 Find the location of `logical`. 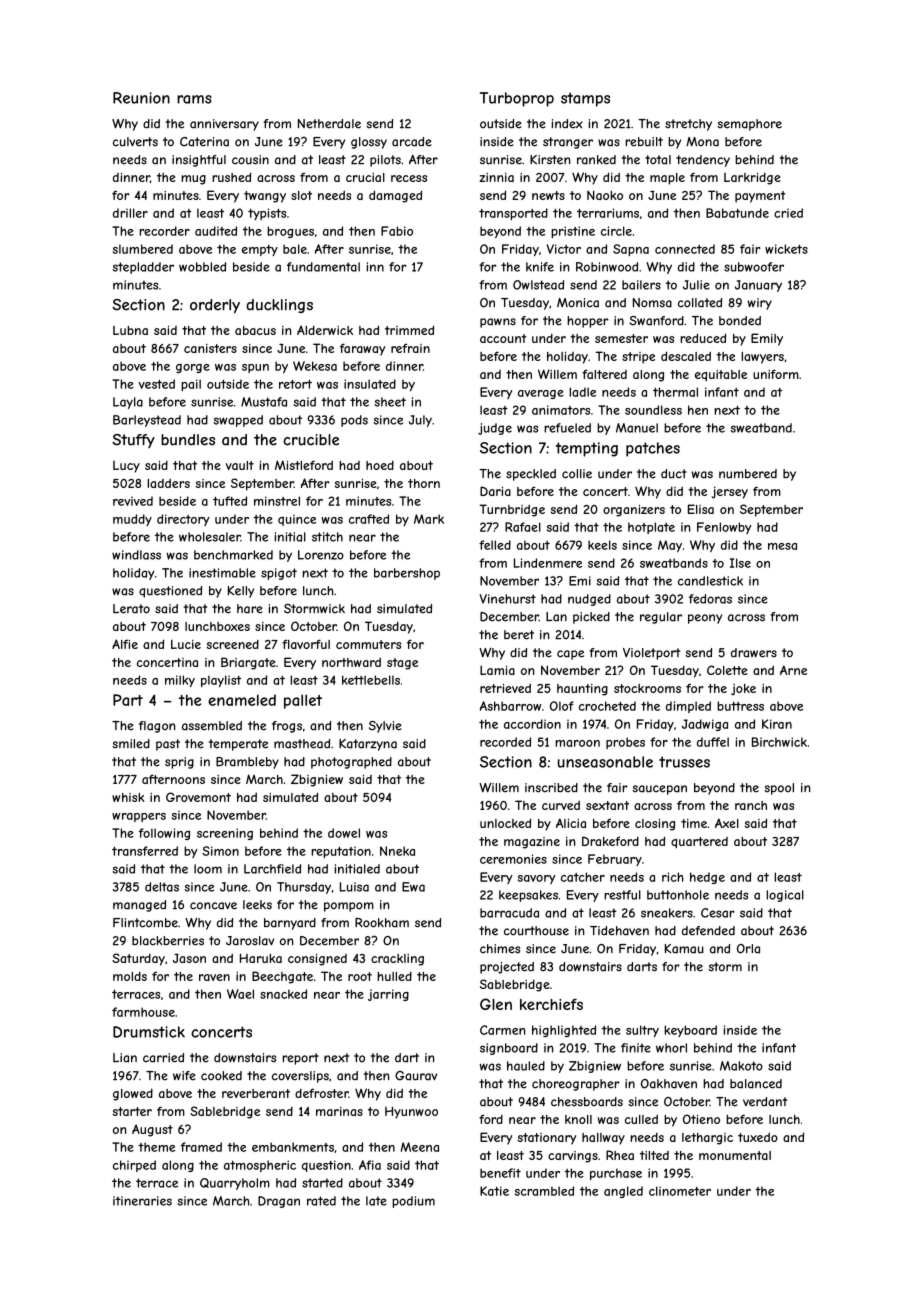

logical is located at coordinates (785, 896).
